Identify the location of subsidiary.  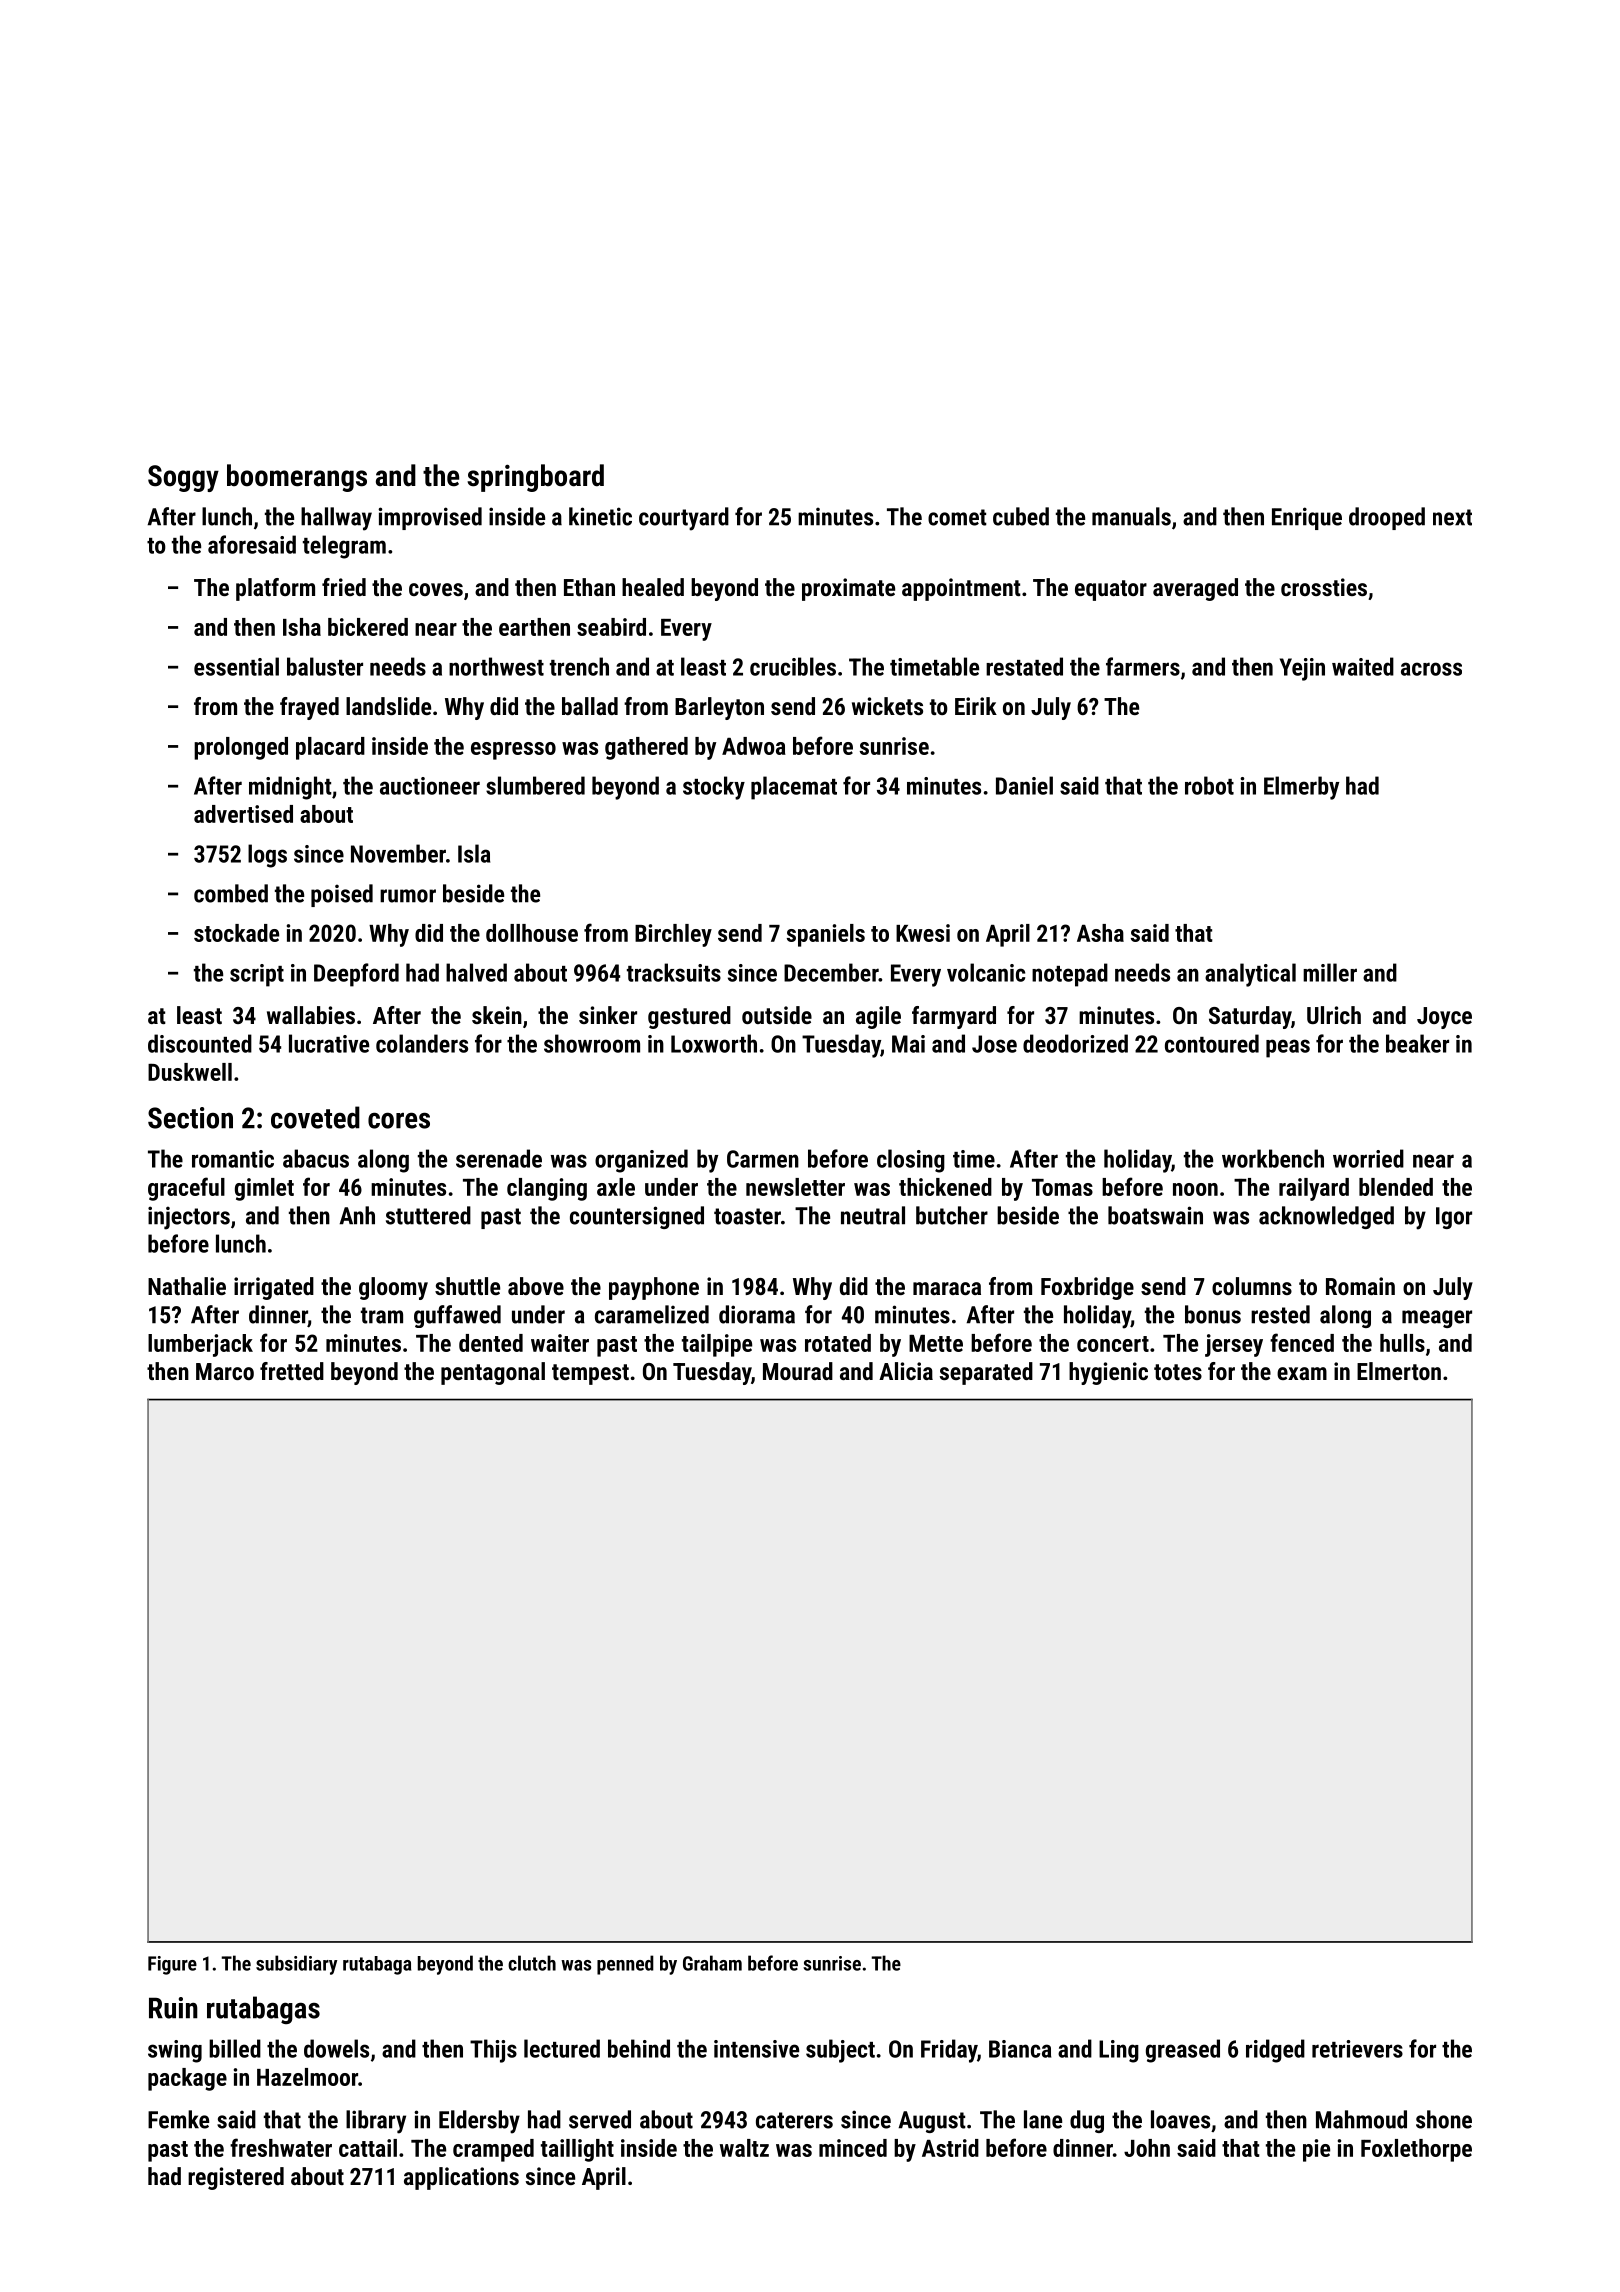
(296, 1965).
